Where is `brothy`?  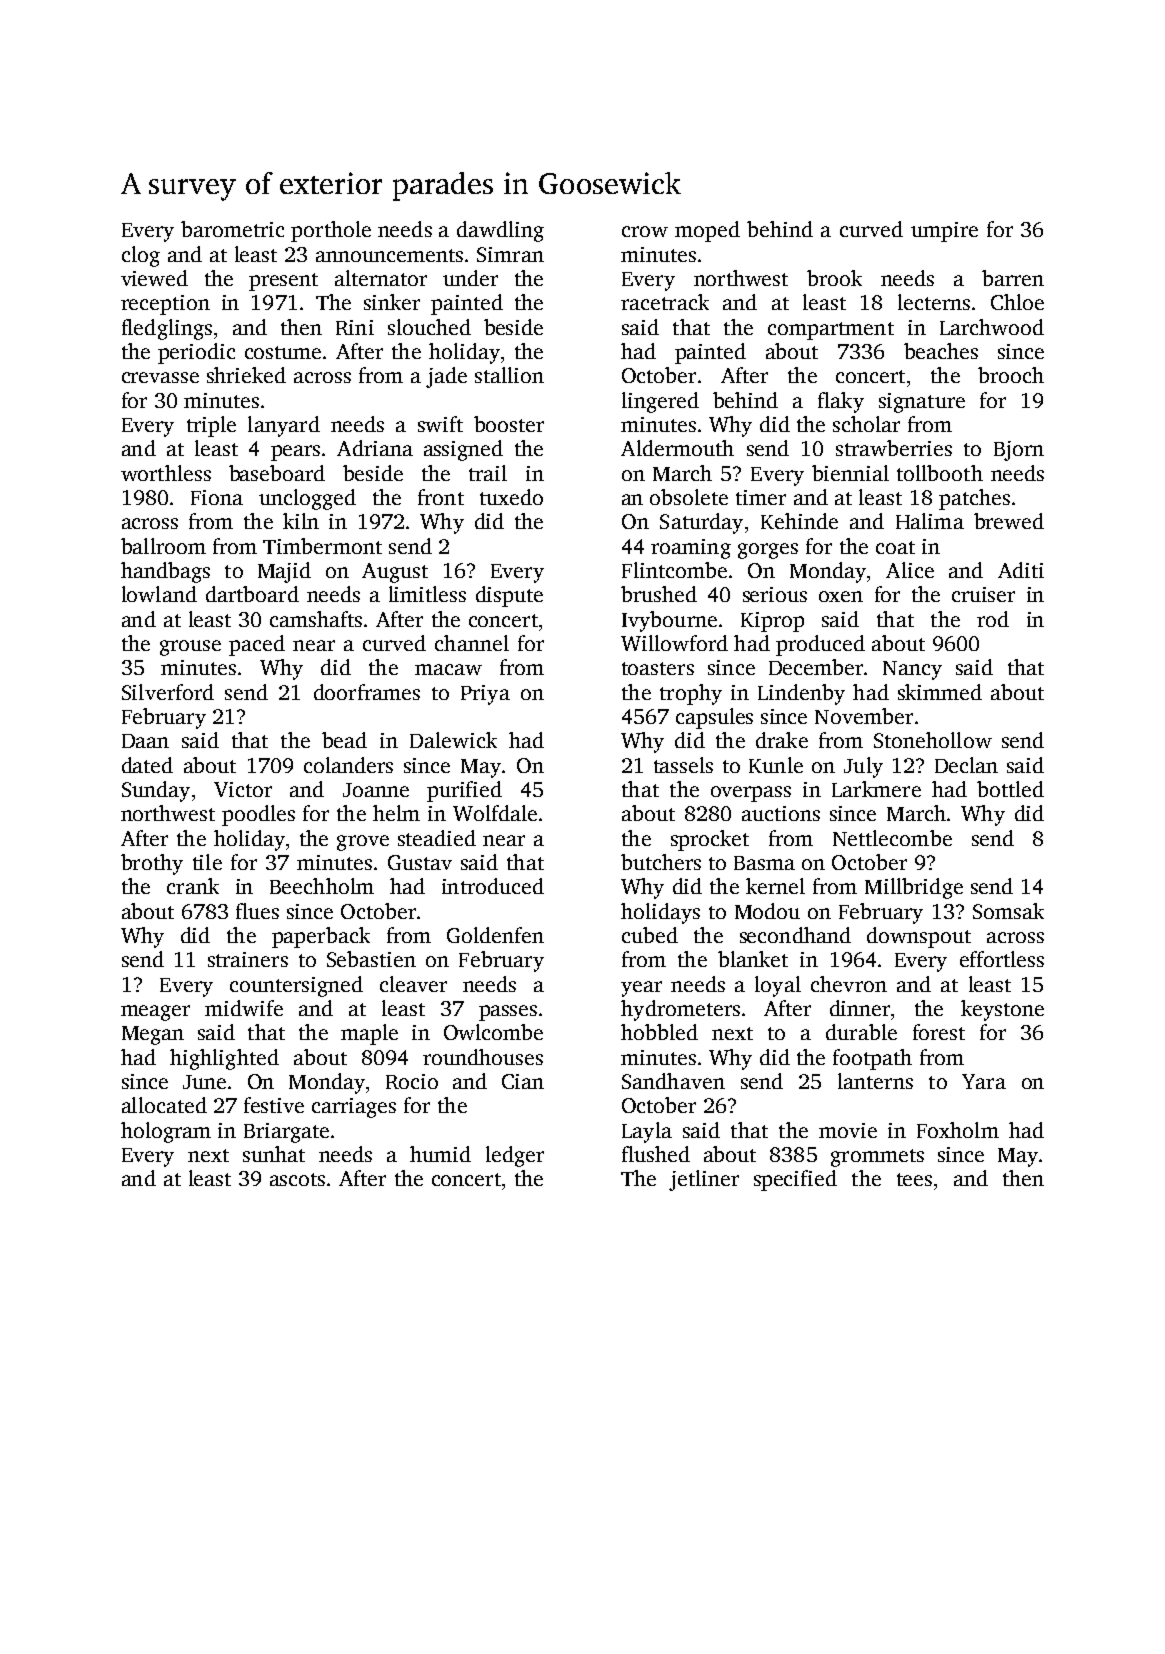
brothy is located at coordinates (152, 864).
